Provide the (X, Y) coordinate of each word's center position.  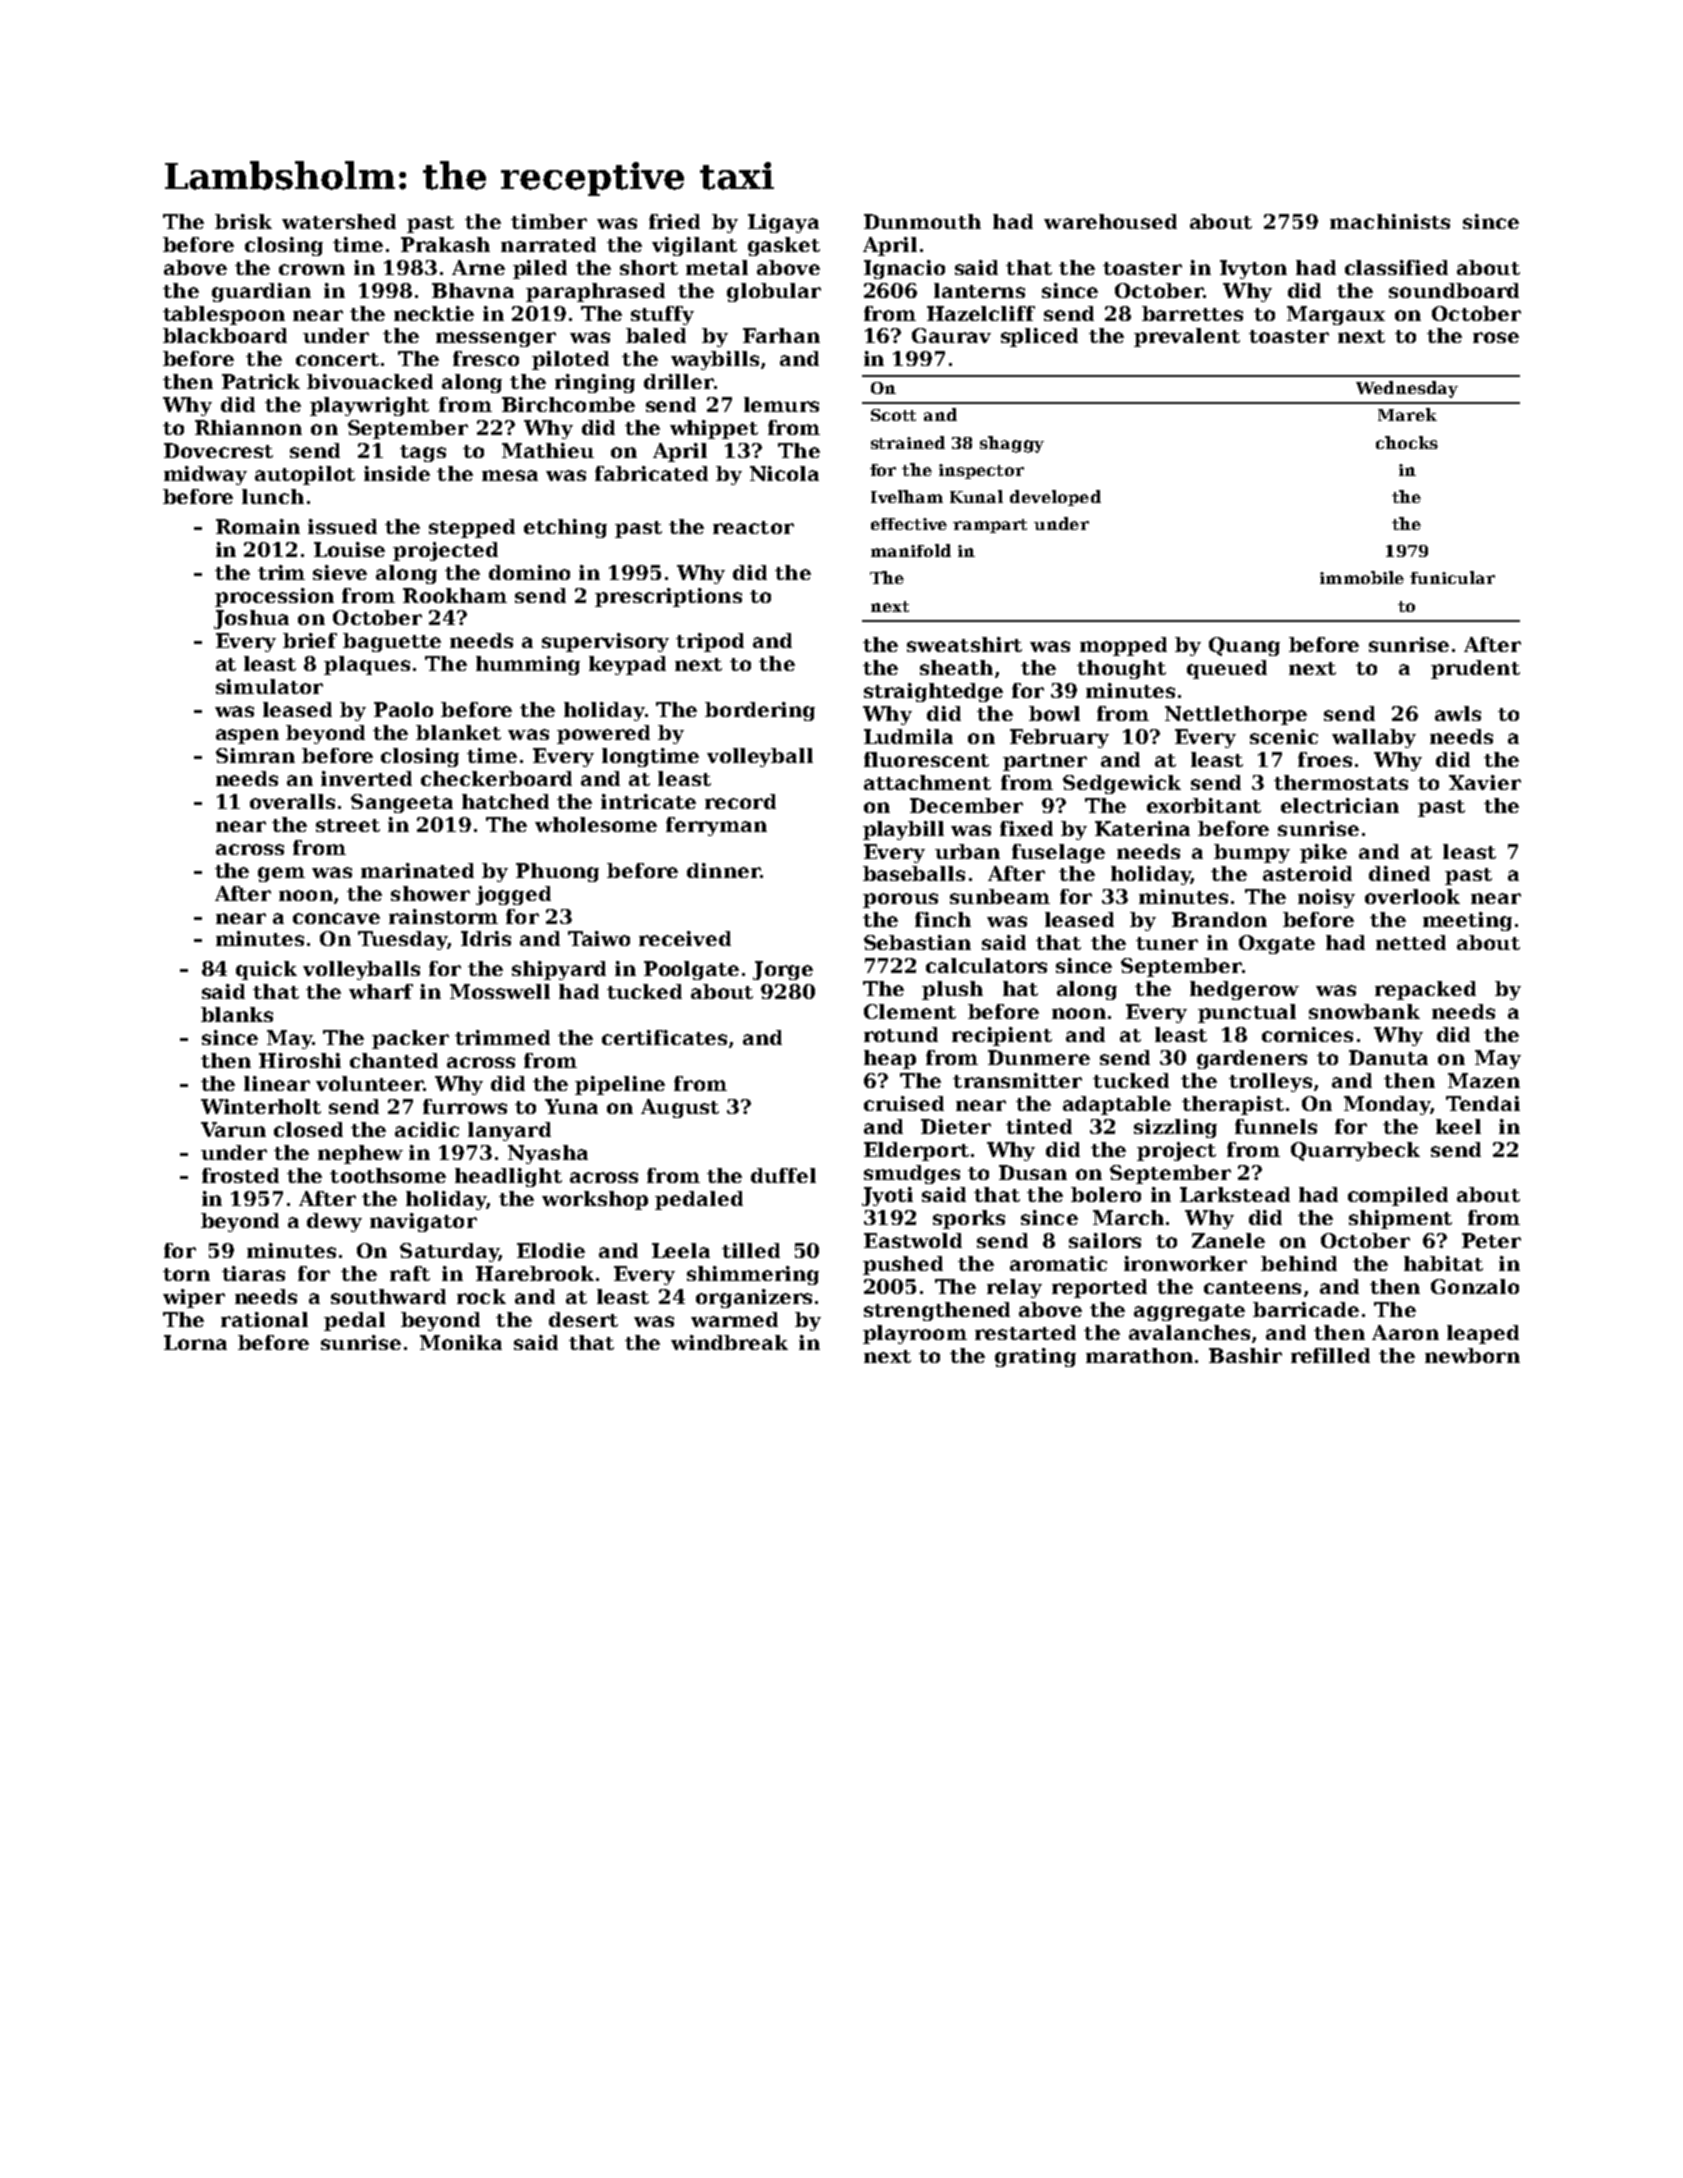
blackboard (225, 335)
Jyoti (887, 1196)
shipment (1400, 1219)
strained (908, 442)
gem (281, 874)
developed (1055, 498)
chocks (1407, 442)
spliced (1039, 337)
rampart (990, 526)
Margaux (1336, 315)
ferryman (716, 826)
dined (1399, 873)
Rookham (455, 595)
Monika (461, 1342)
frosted (240, 1175)
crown (312, 269)
